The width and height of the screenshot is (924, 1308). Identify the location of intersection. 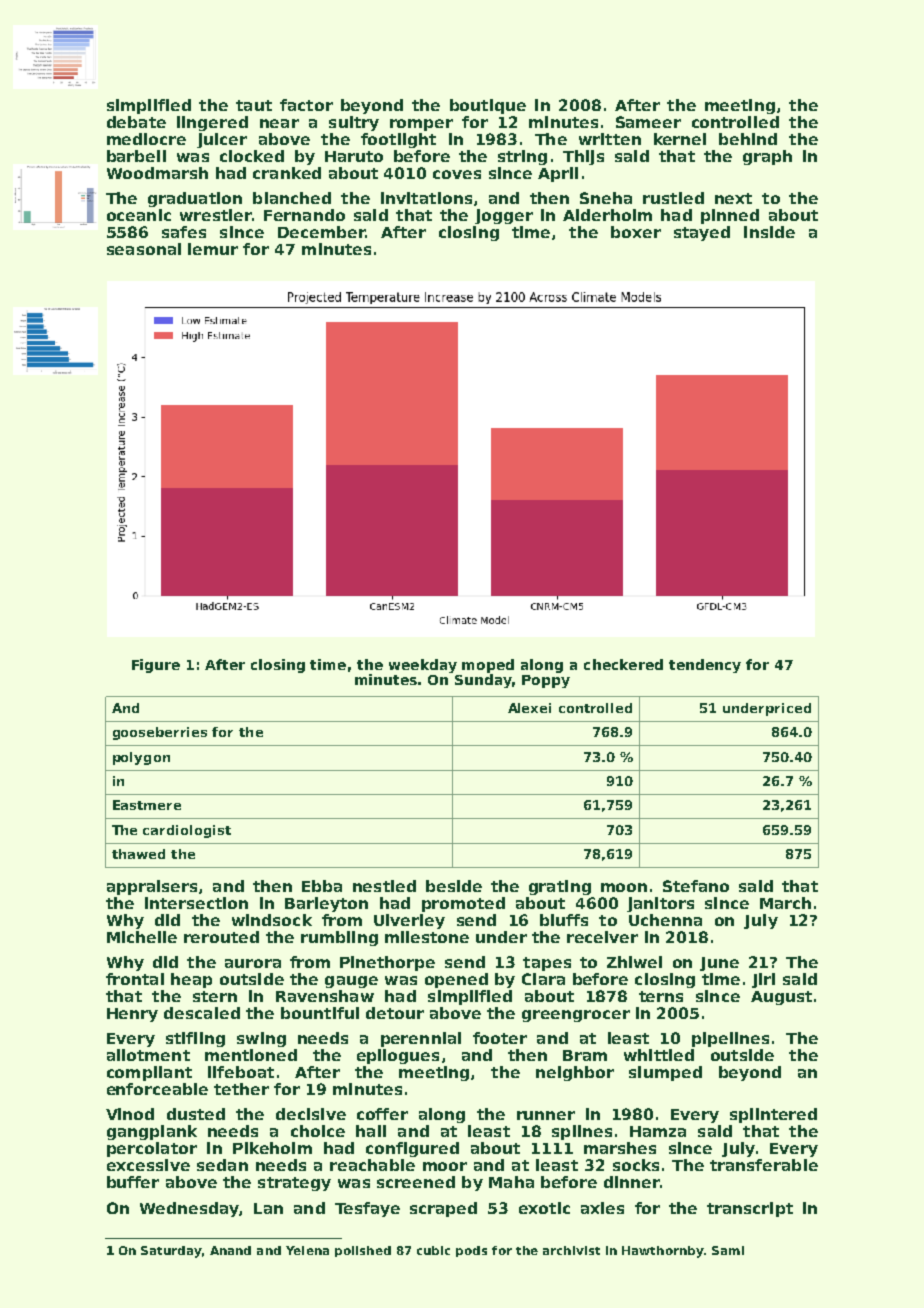
(196, 903).
